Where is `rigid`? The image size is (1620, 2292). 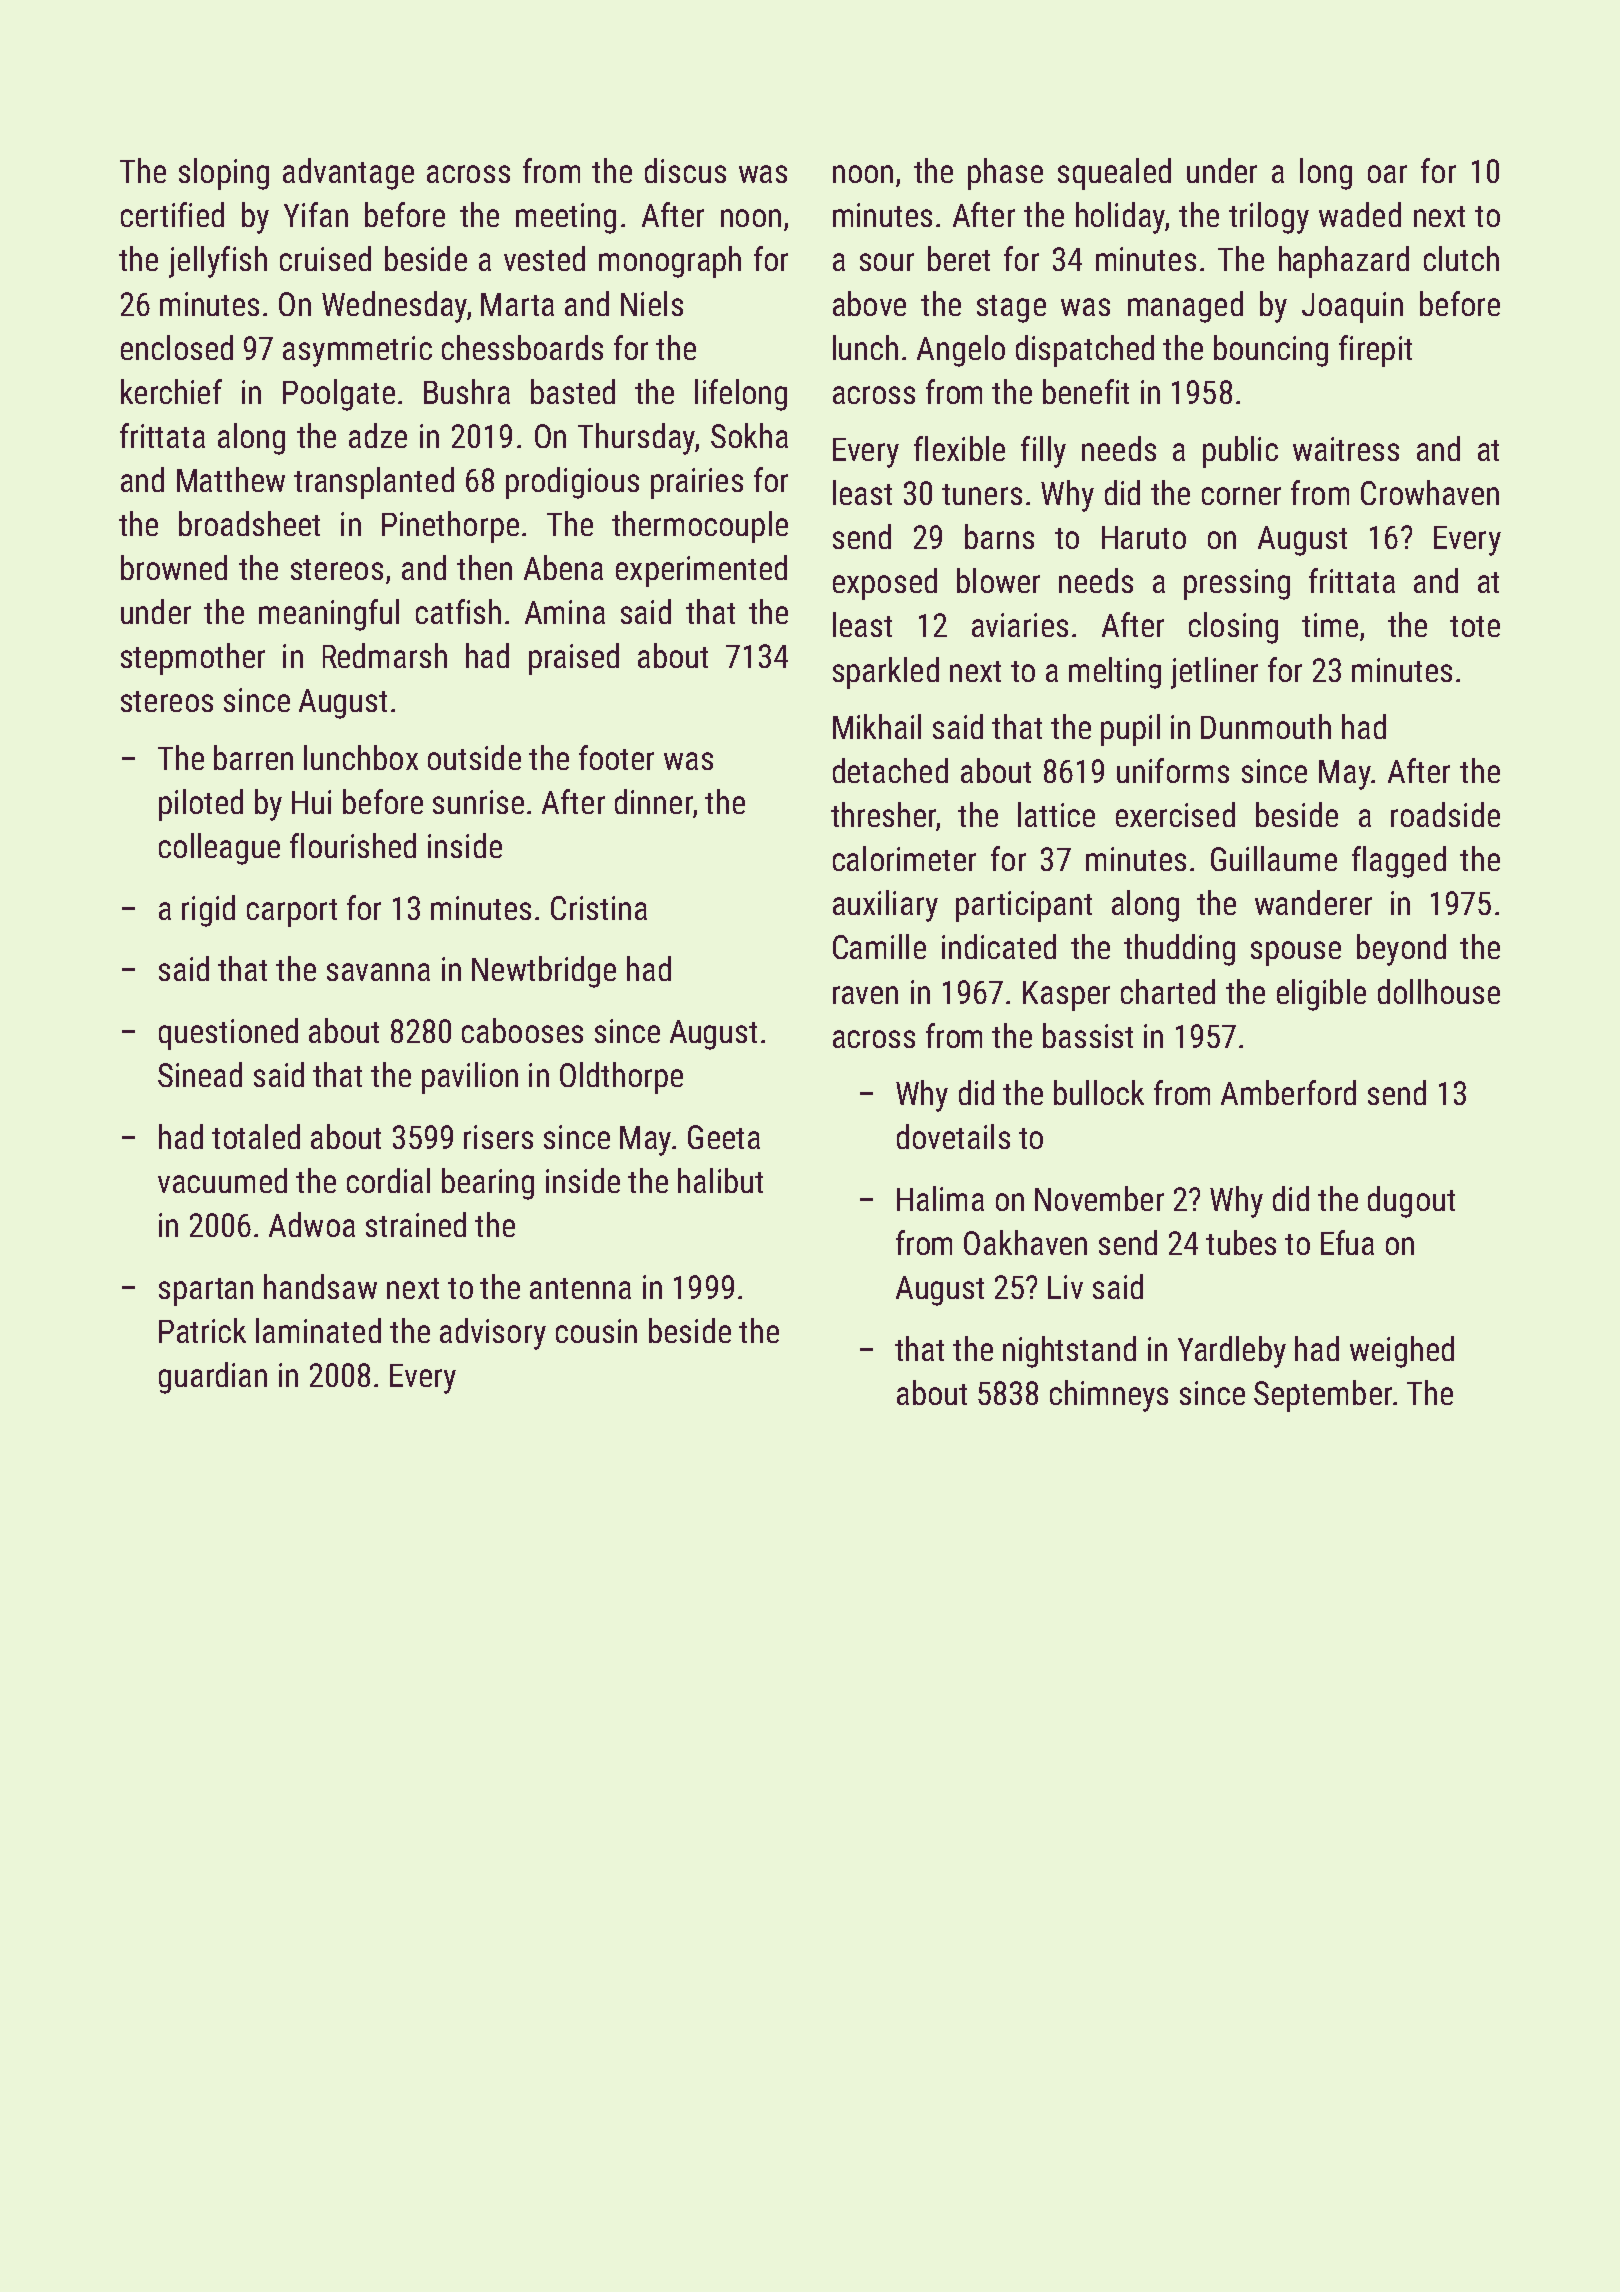 rigid is located at coordinates (208, 911).
